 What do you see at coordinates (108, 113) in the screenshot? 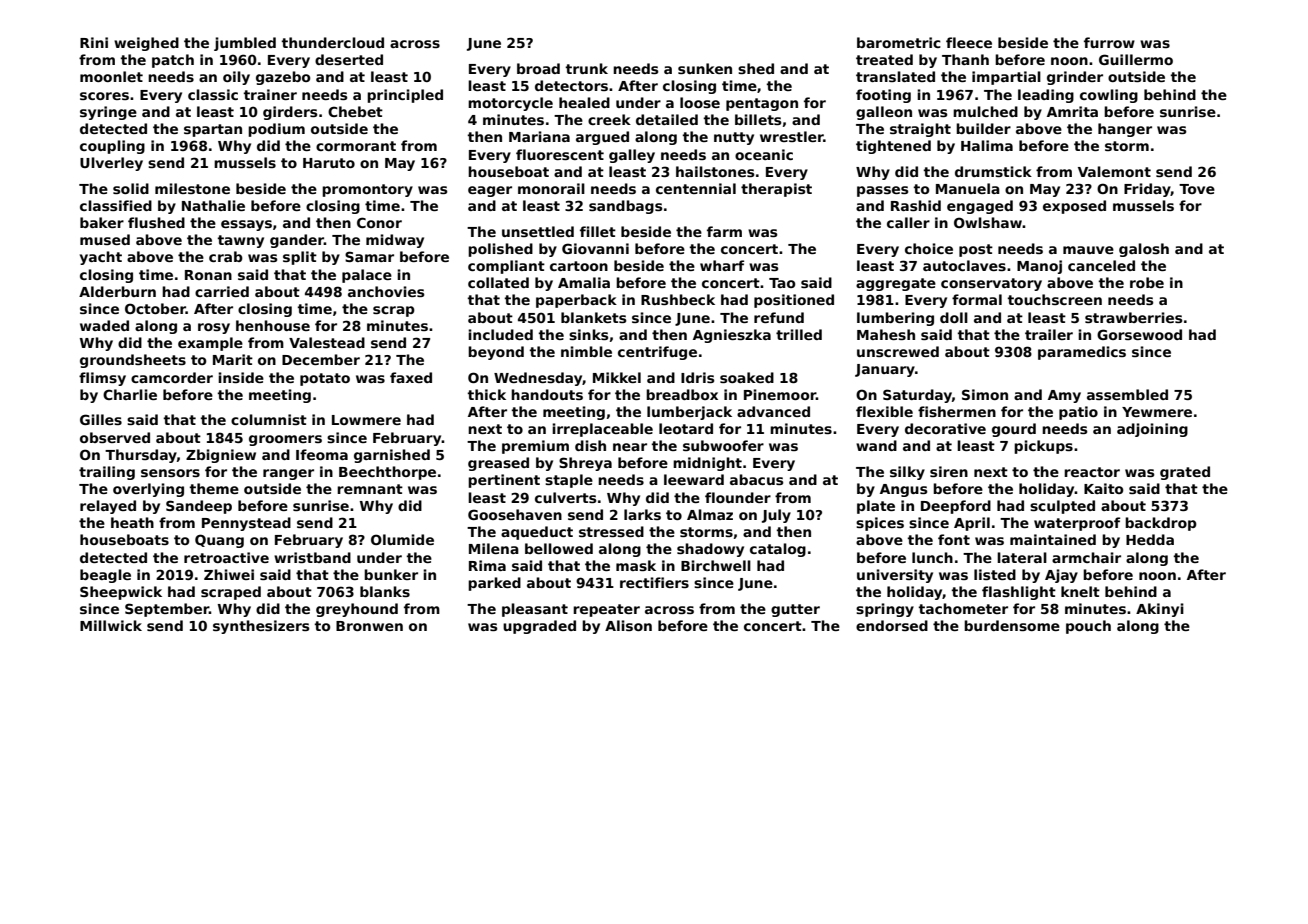
I see `syringe` at bounding box center [108, 113].
